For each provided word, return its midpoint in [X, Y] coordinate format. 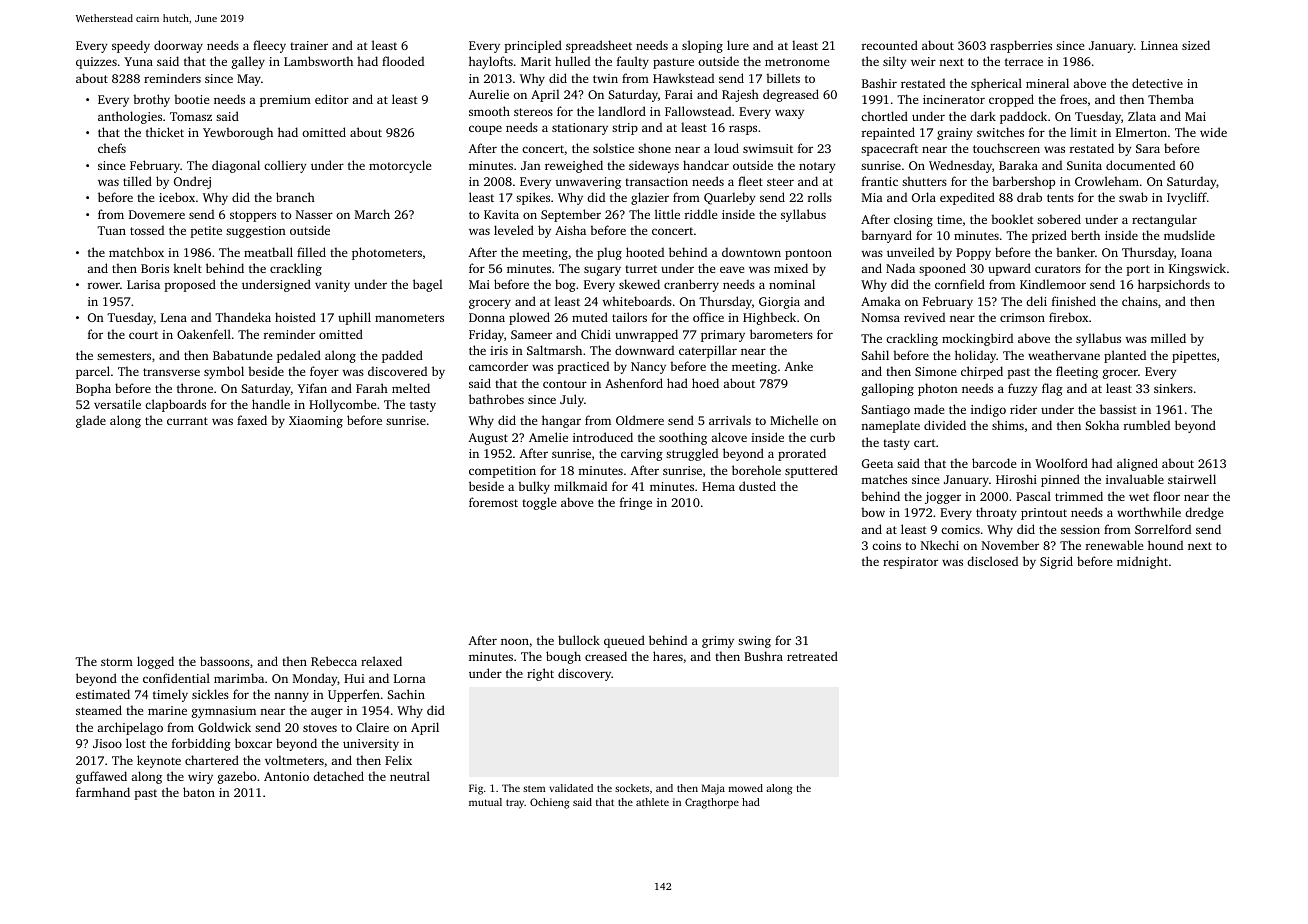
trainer [309, 45]
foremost [493, 502]
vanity [332, 286]
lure [738, 45]
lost [136, 743]
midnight [1142, 562]
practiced [583, 367]
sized [1196, 45]
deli [1036, 301]
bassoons [225, 661]
